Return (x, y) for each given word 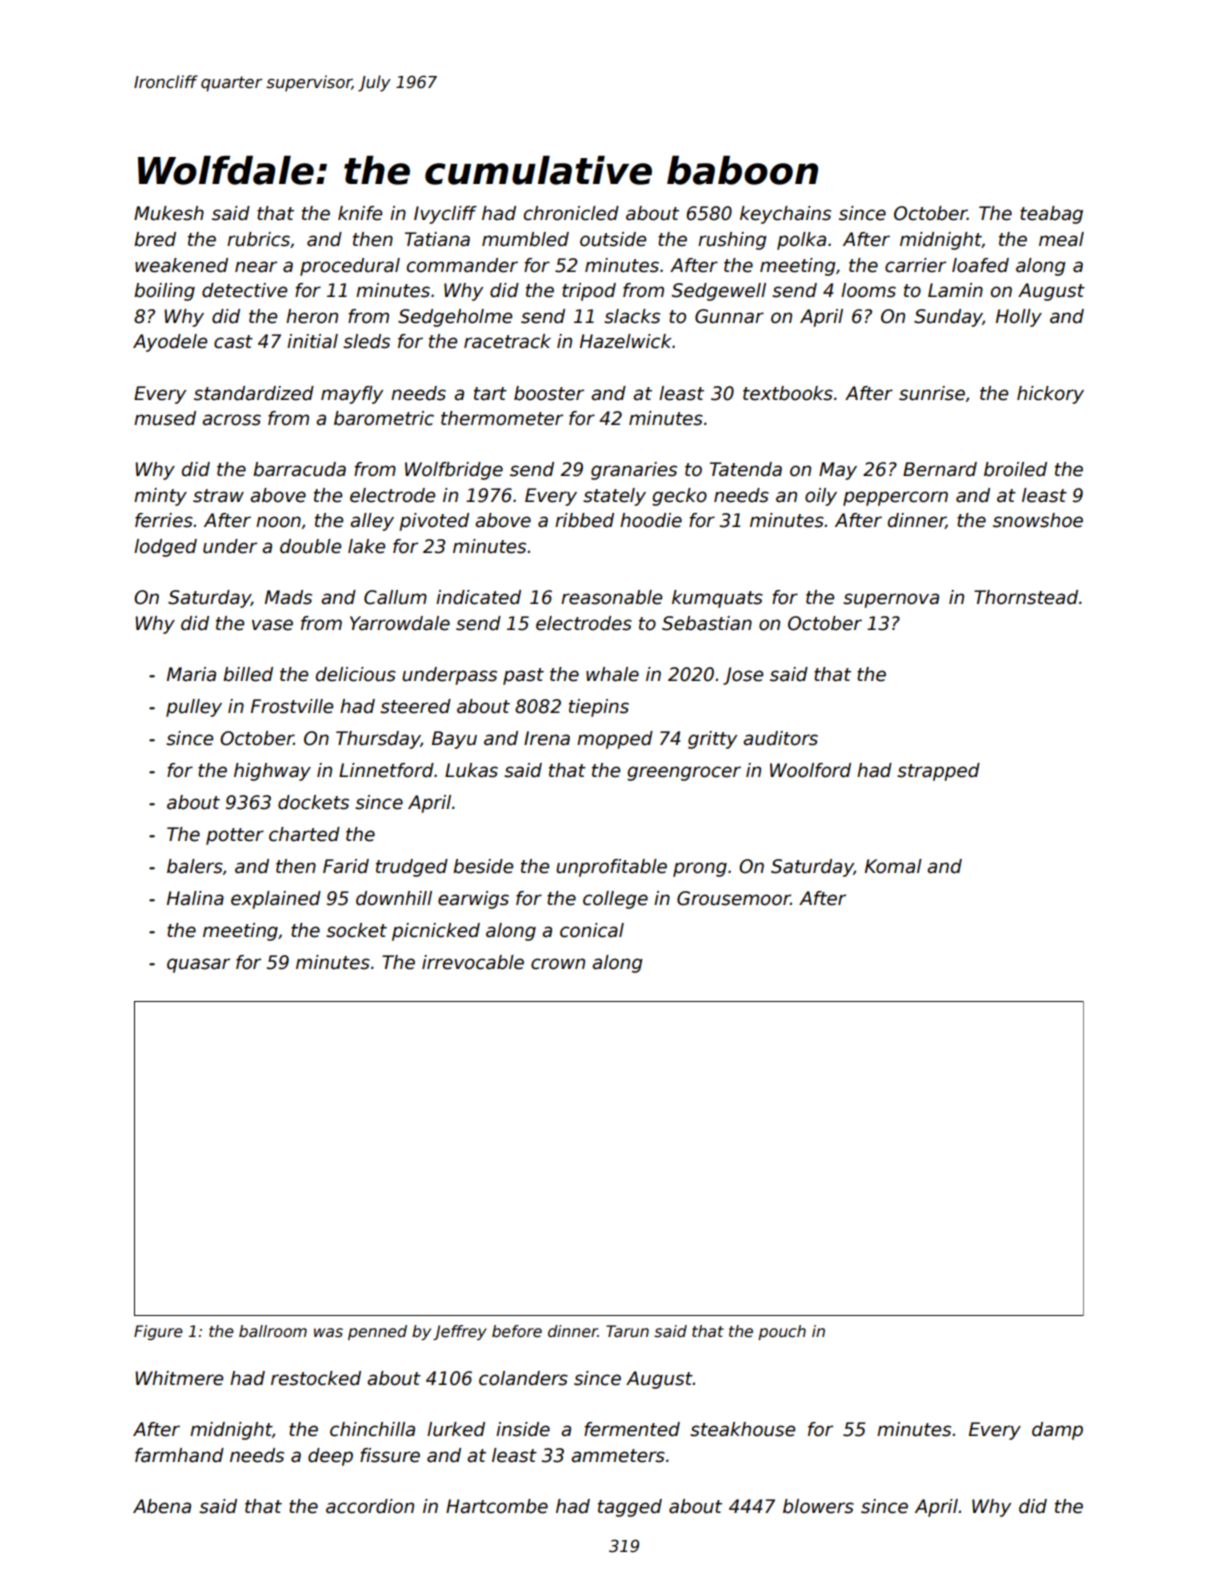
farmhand (179, 1455)
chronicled (571, 213)
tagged (630, 1508)
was (328, 1333)
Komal (893, 866)
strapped (938, 772)
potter (235, 836)
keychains (785, 215)
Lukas (471, 770)
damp (1057, 1431)
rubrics (258, 239)
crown (558, 964)
